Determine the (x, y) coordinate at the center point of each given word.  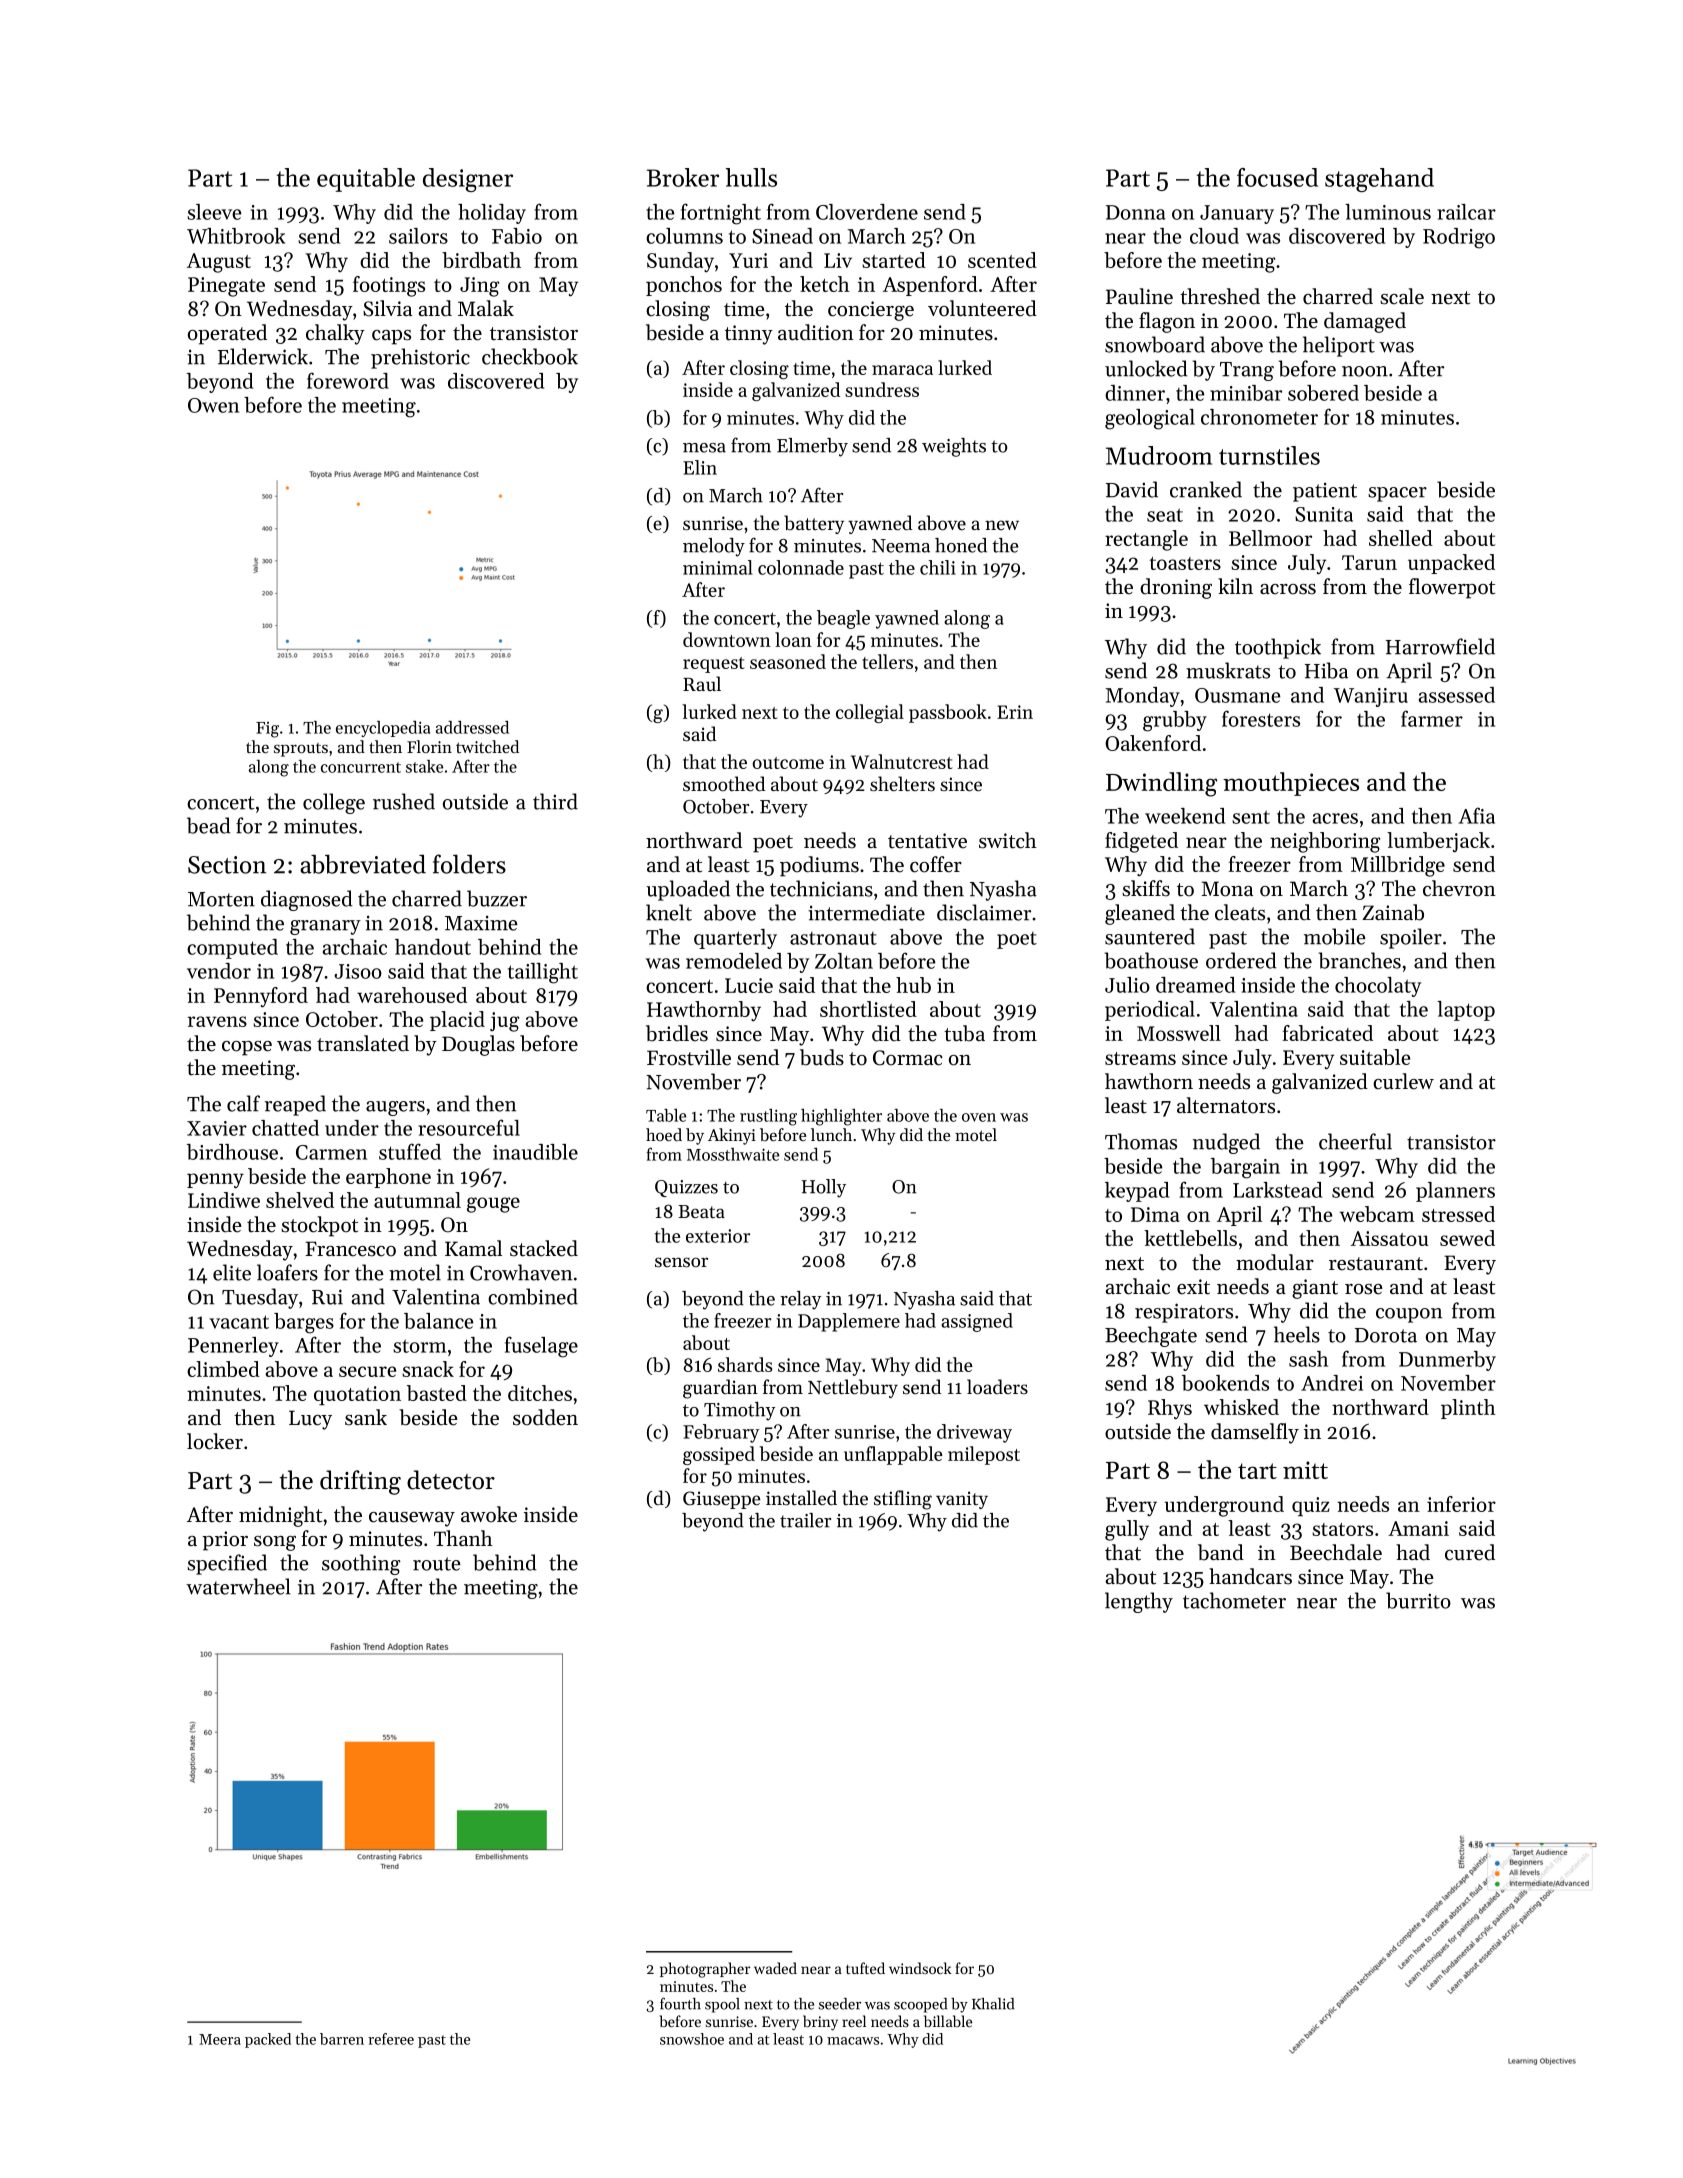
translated (363, 1043)
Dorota (1386, 1335)
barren (342, 2039)
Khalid (993, 2004)
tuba (964, 1033)
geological (1150, 419)
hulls (751, 177)
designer (468, 180)
